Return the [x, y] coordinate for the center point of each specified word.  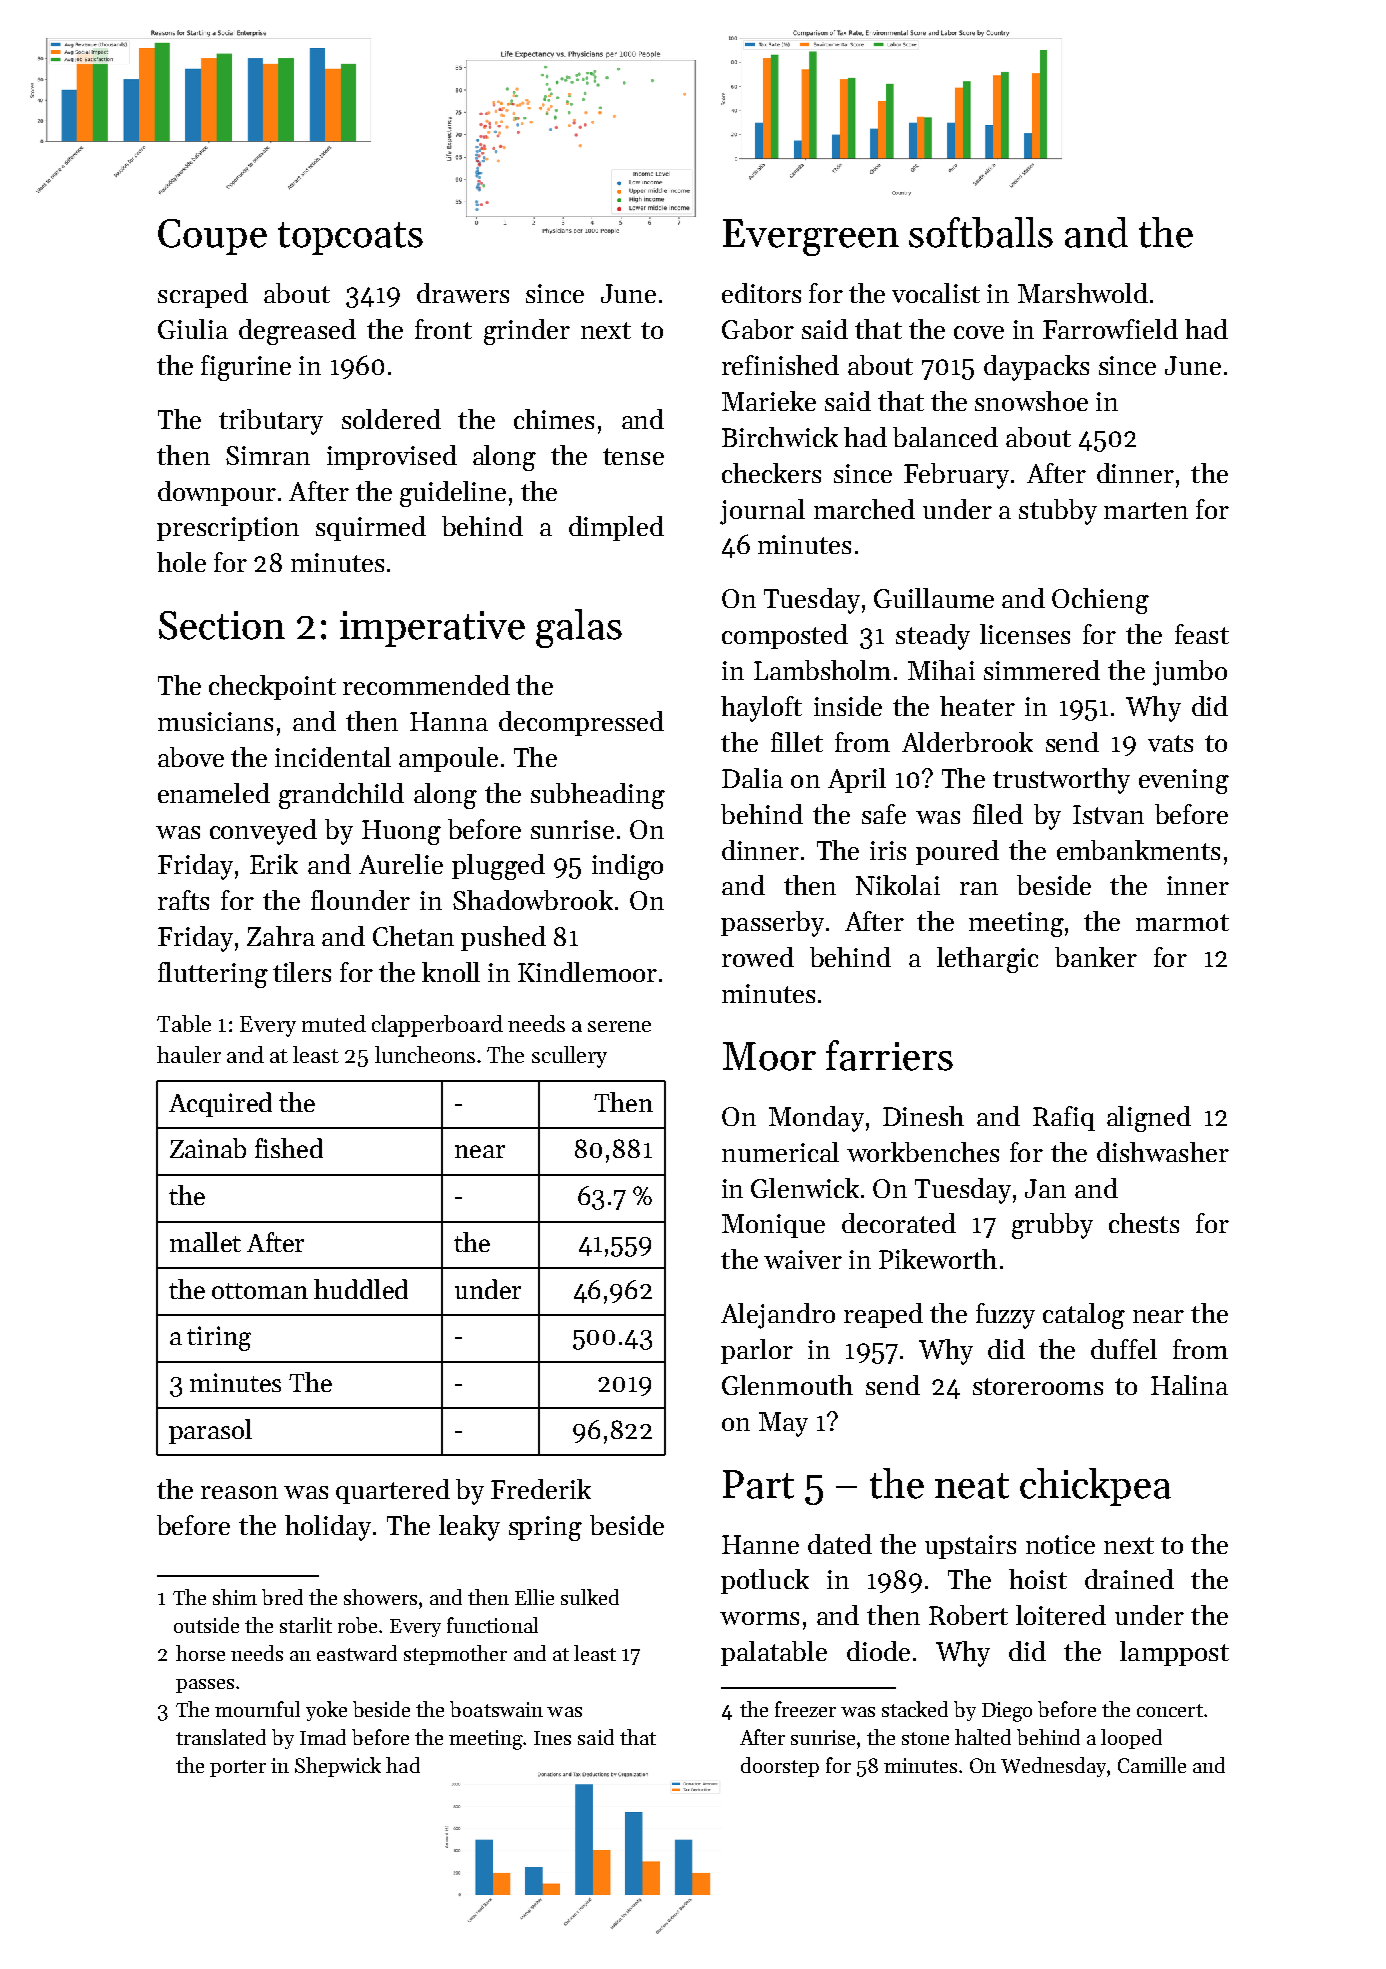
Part [758, 1484]
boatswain [496, 1709]
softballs [981, 232]
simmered [1042, 670]
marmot [1182, 922]
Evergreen [811, 237]
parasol [210, 1431]
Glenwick [805, 1188]
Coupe [212, 237]
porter [238, 1768]
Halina [1189, 1385]
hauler [189, 1054]
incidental [333, 757]
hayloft [761, 709]
